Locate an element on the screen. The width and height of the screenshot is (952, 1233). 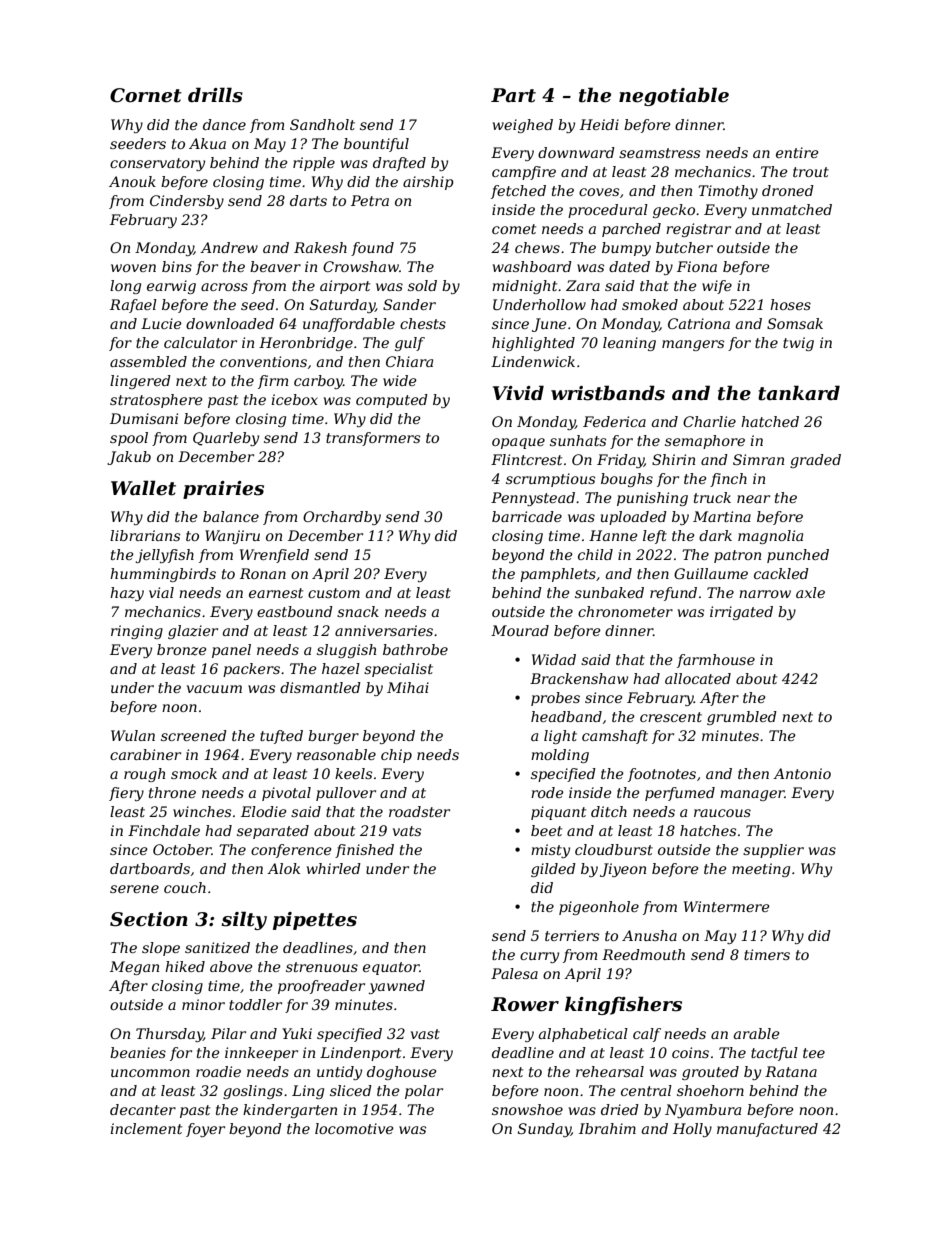
whirled is located at coordinates (334, 868).
